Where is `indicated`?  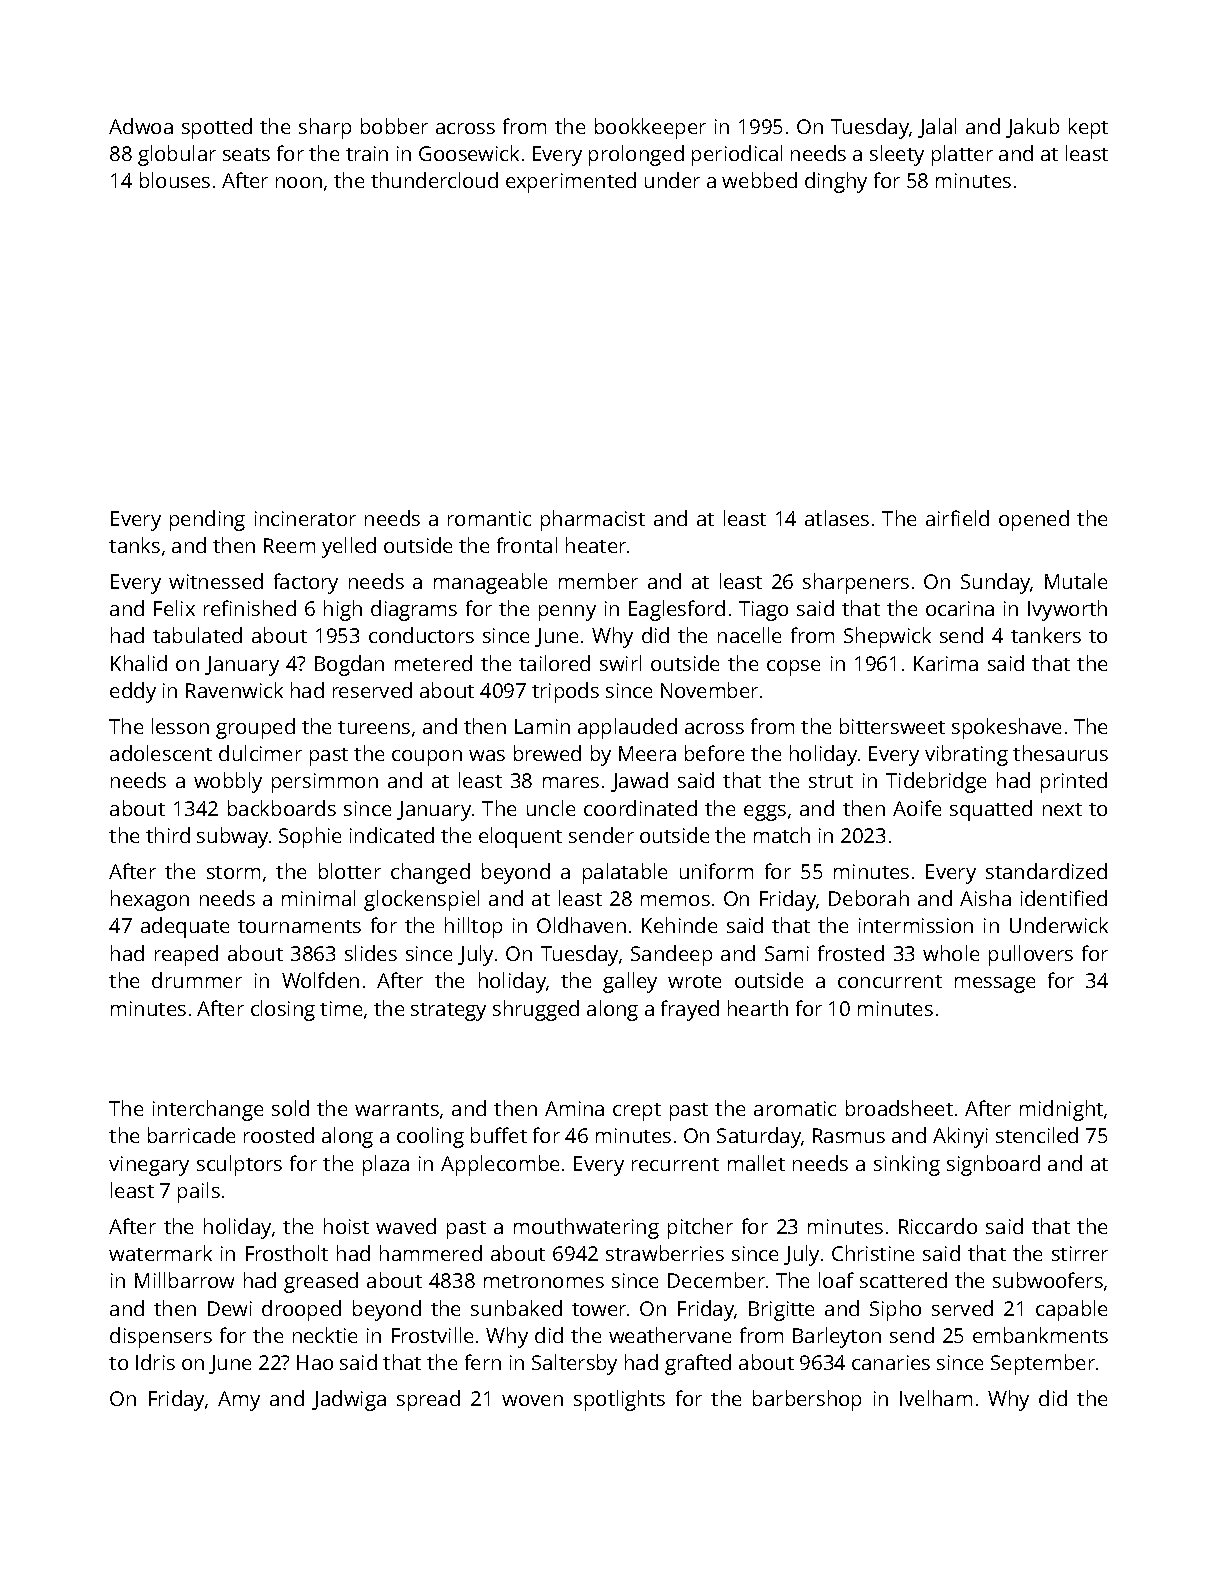 indicated is located at coordinates (392, 835).
